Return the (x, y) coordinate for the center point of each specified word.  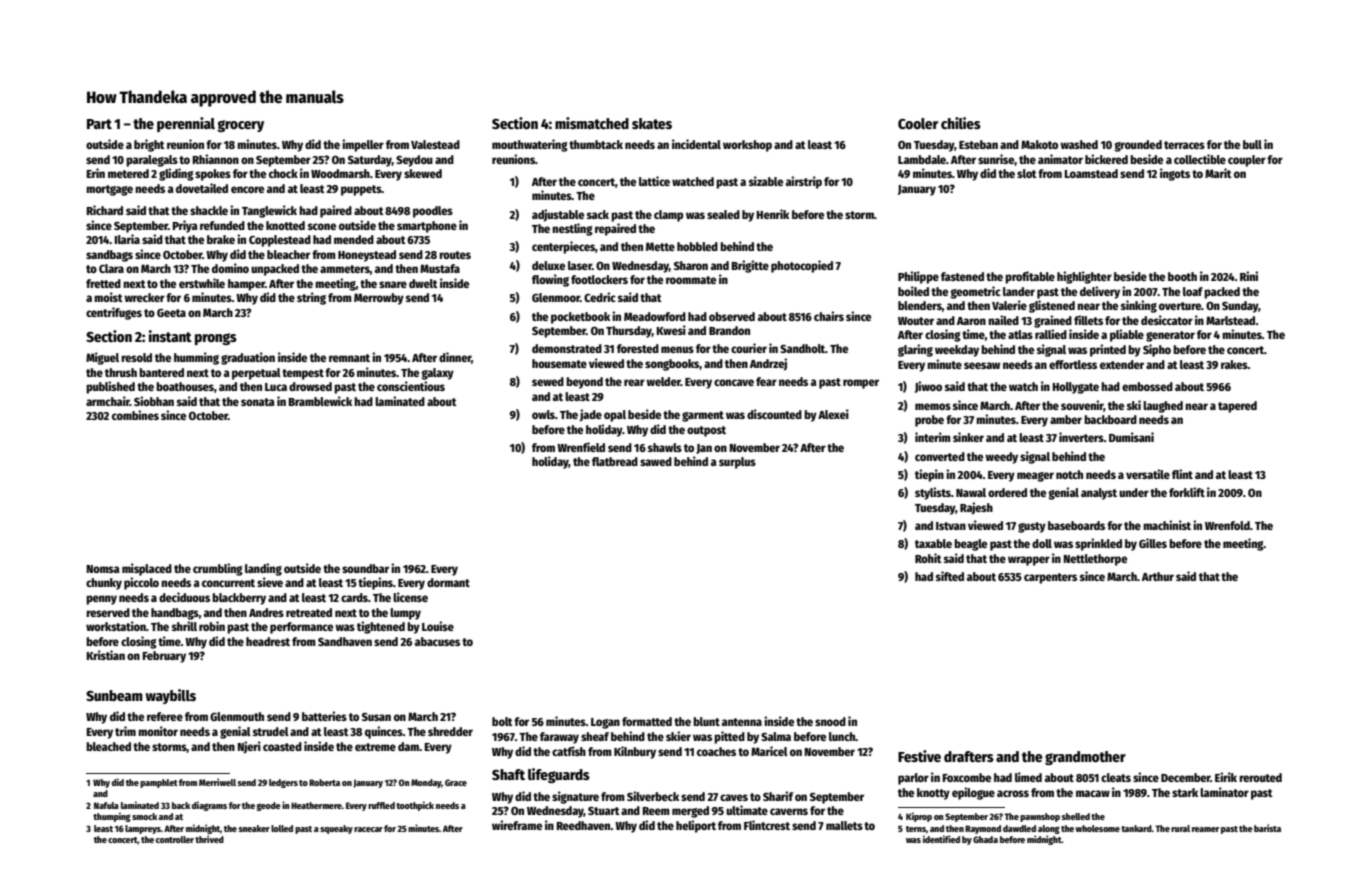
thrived (209, 839)
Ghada (985, 839)
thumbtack (596, 144)
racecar (368, 829)
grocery (240, 126)
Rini (1249, 276)
